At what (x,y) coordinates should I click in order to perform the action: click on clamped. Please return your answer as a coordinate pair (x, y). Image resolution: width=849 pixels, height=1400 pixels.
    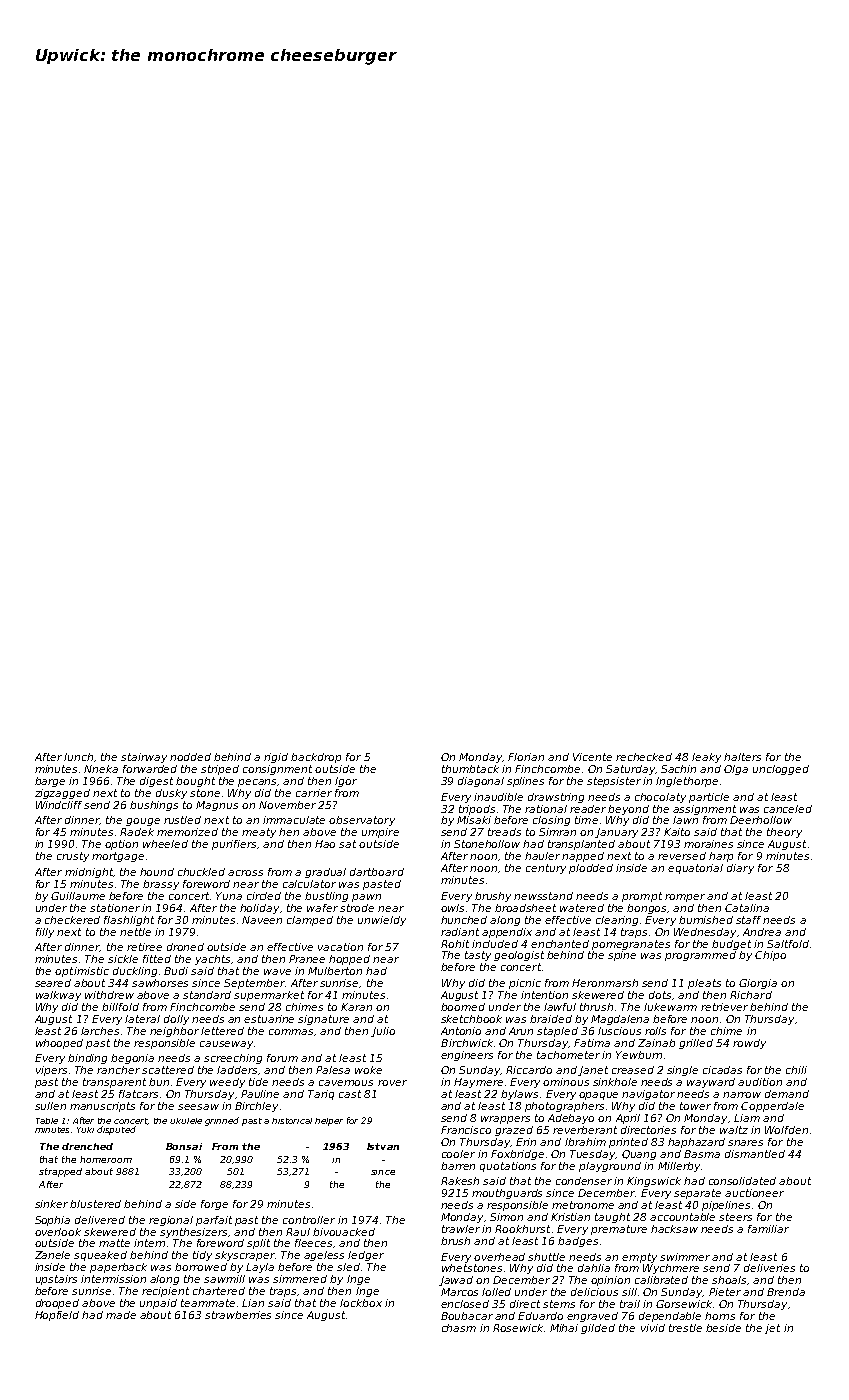
    Looking at the image, I should click on (310, 921).
